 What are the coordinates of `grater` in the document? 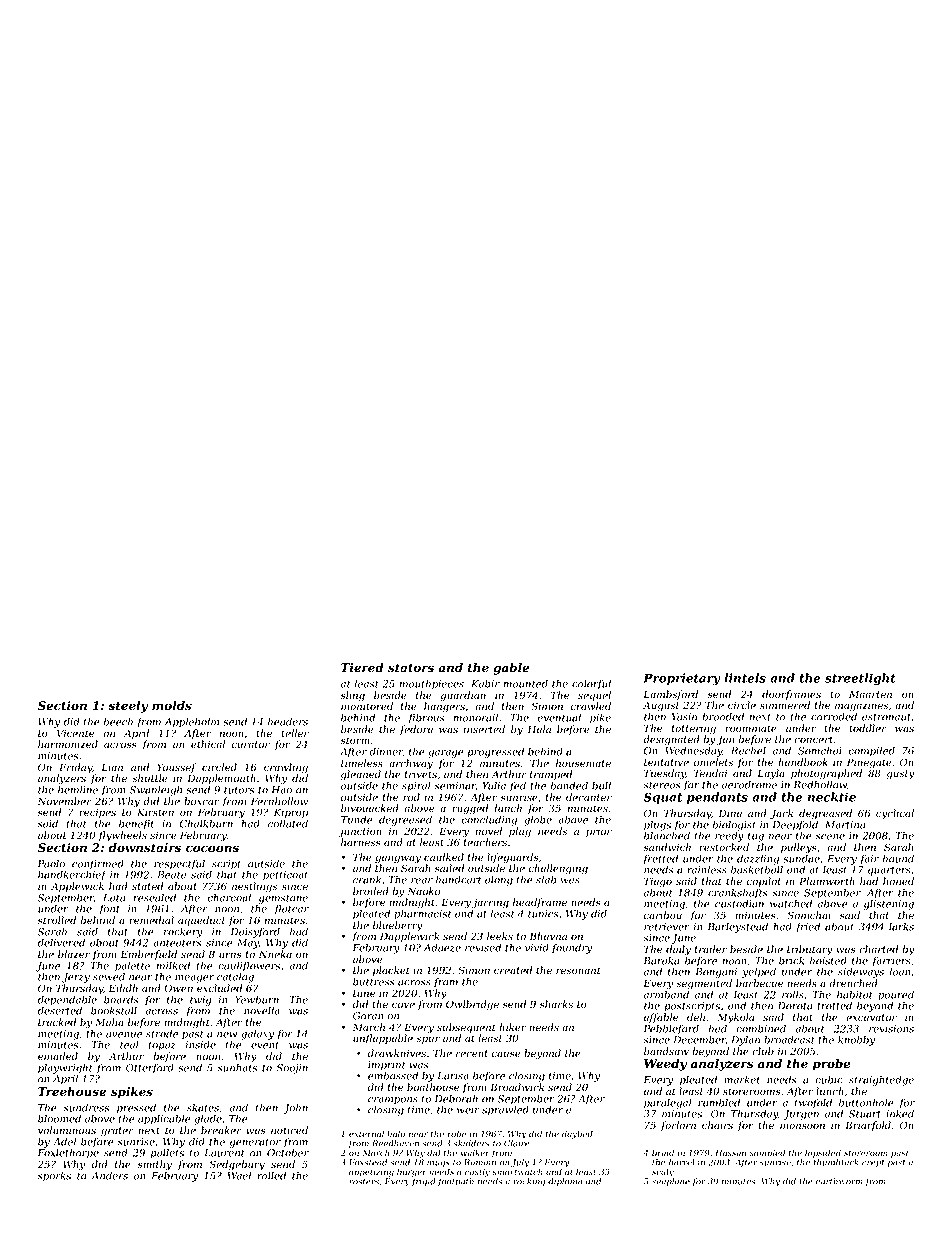 It's located at (117, 1132).
